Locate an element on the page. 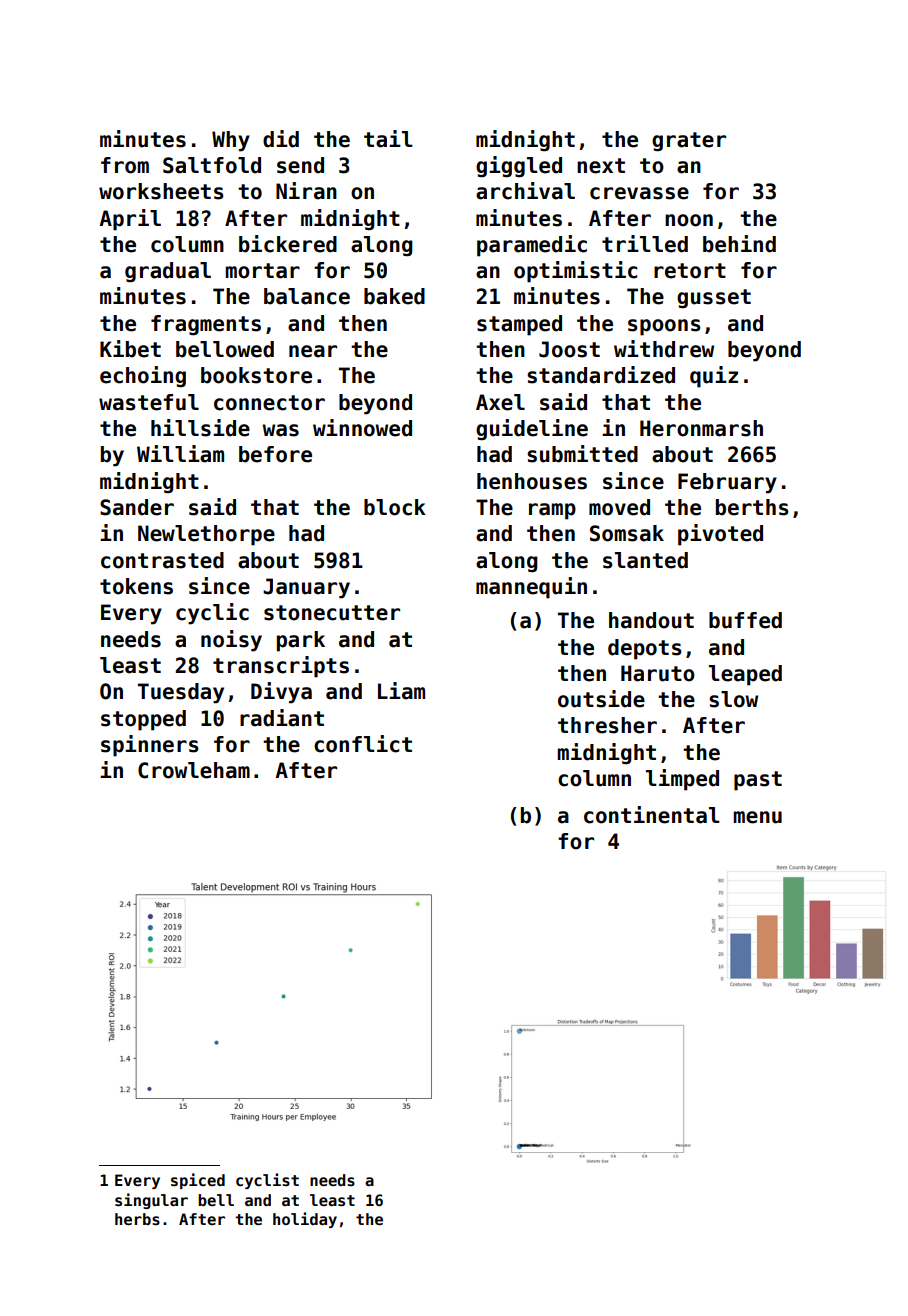 The width and height of the image is (908, 1316). optimistic is located at coordinates (575, 272).
